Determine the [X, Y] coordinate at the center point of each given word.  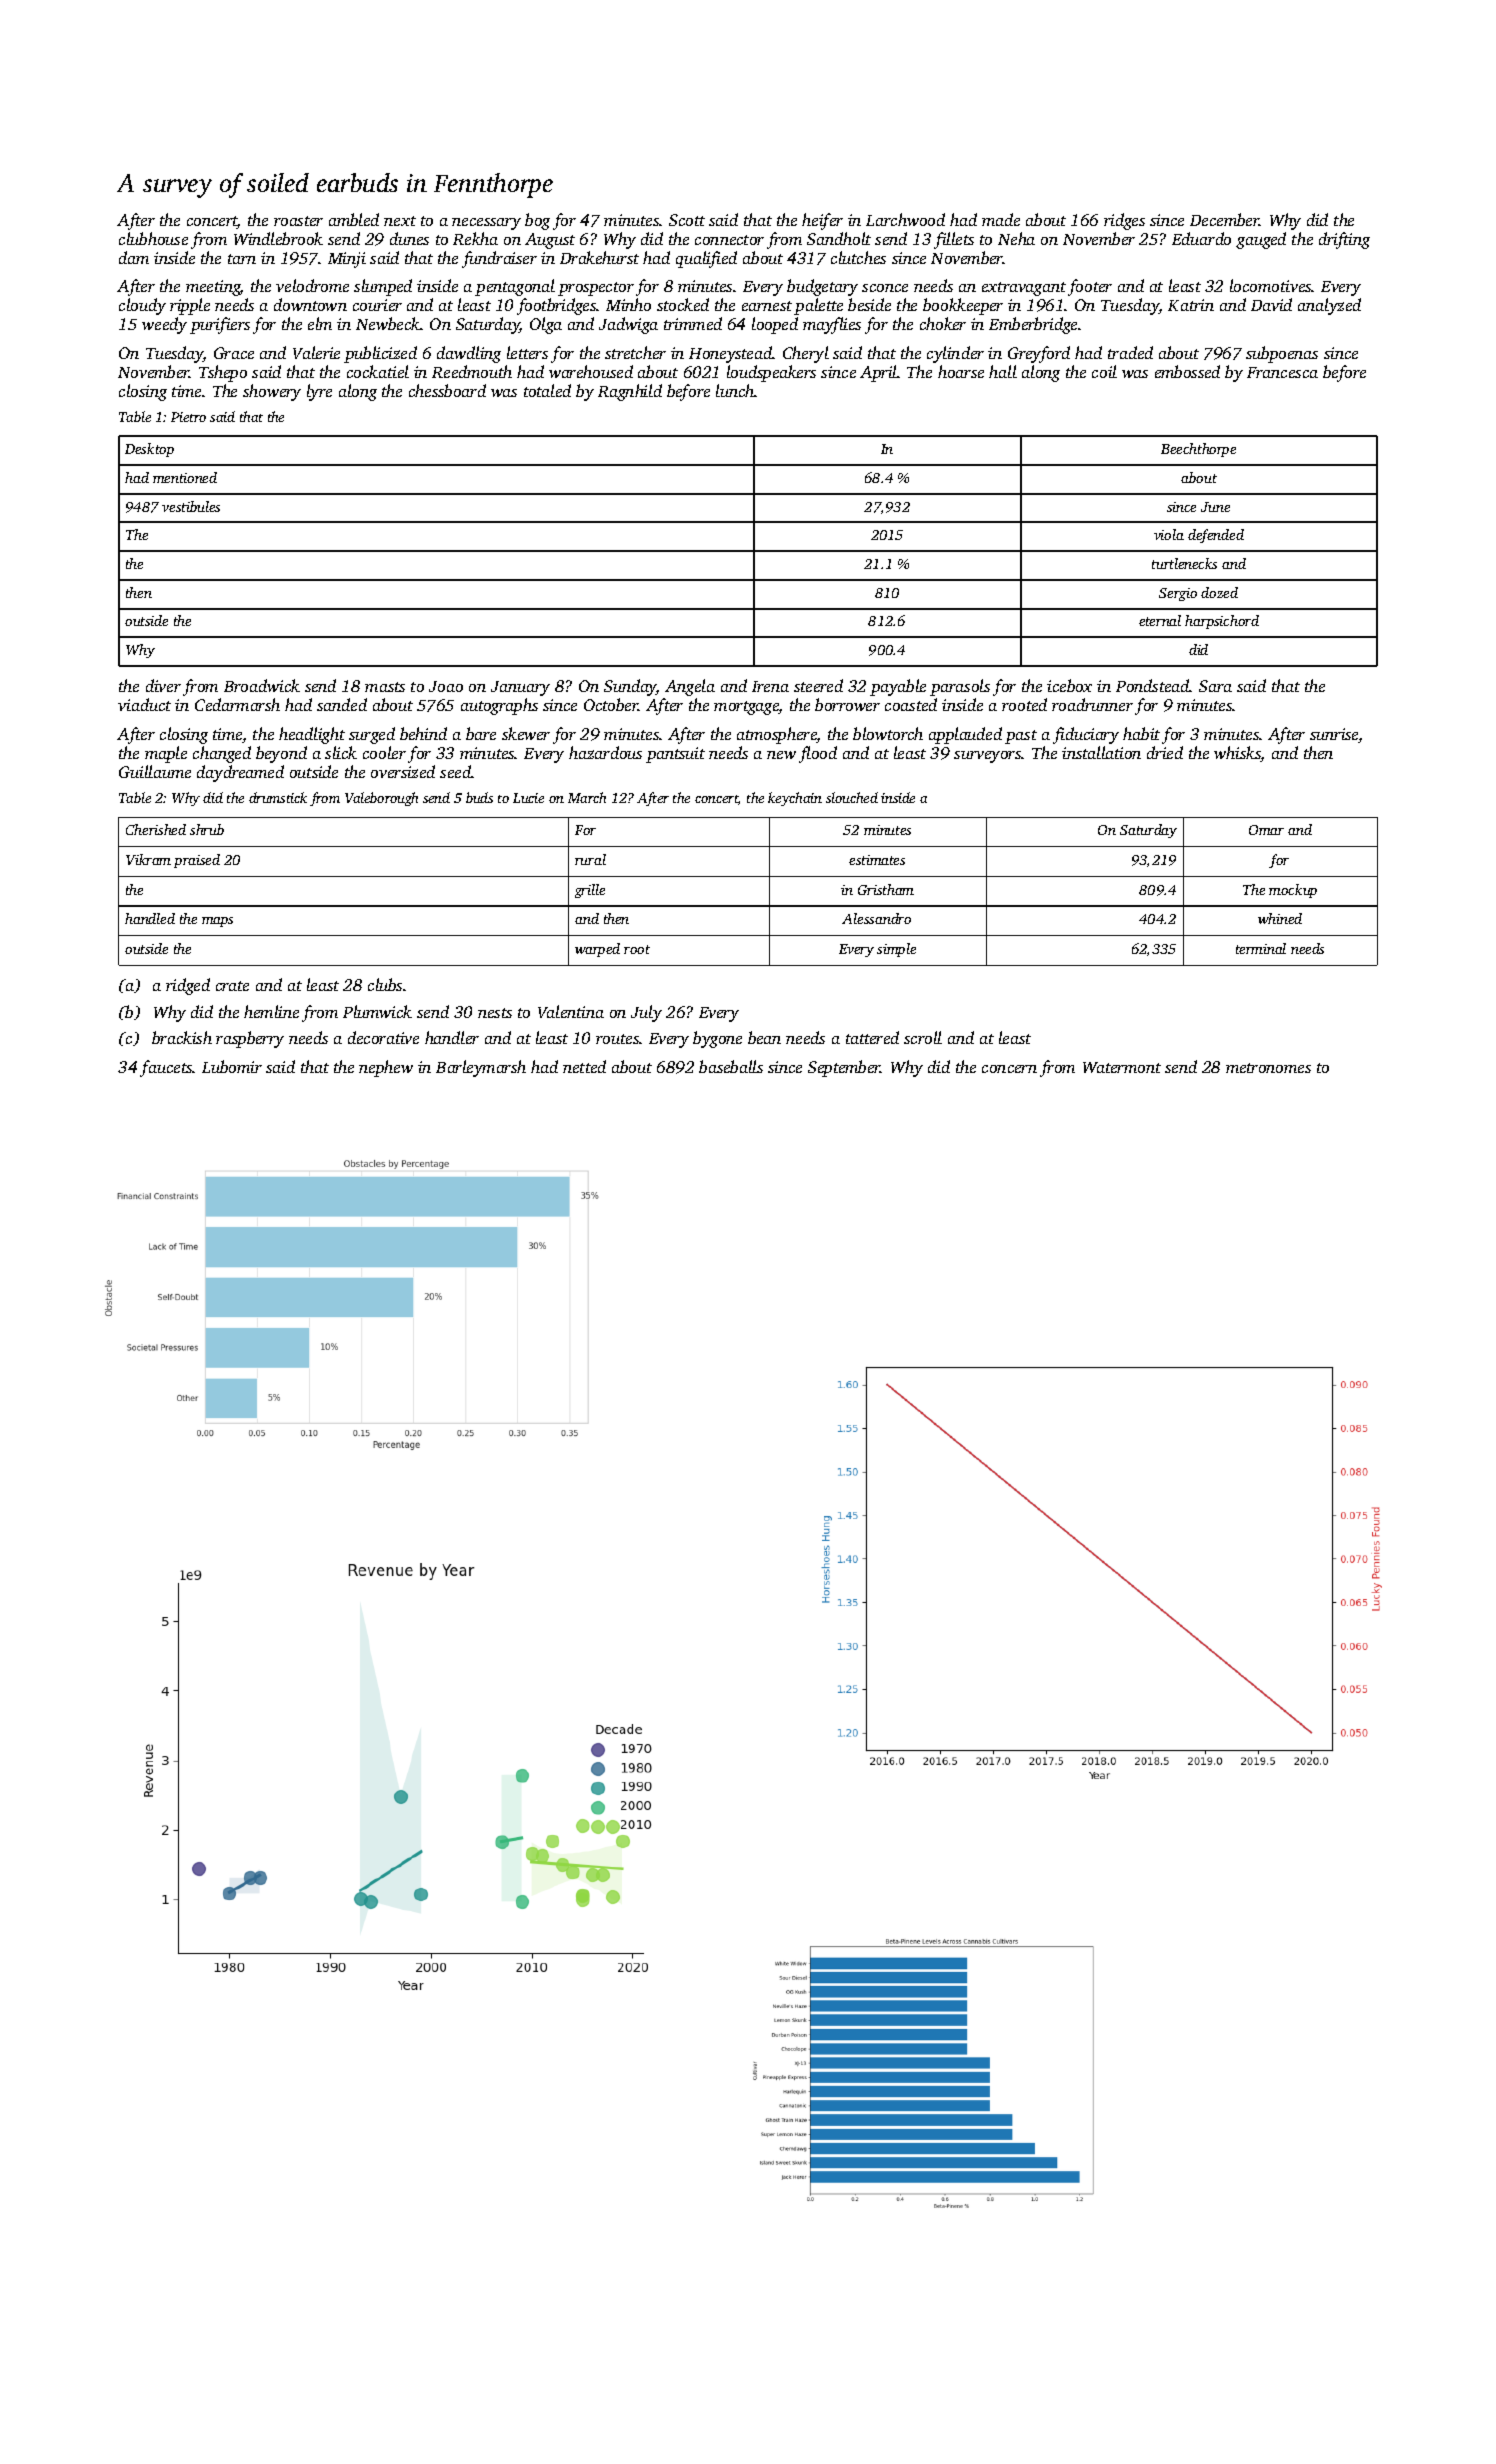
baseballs [731, 1066]
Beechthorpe [1198, 450]
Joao [446, 686]
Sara [1215, 686]
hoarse [961, 371]
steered [818, 685]
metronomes [1268, 1068]
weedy [164, 325]
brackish [182, 1037]
